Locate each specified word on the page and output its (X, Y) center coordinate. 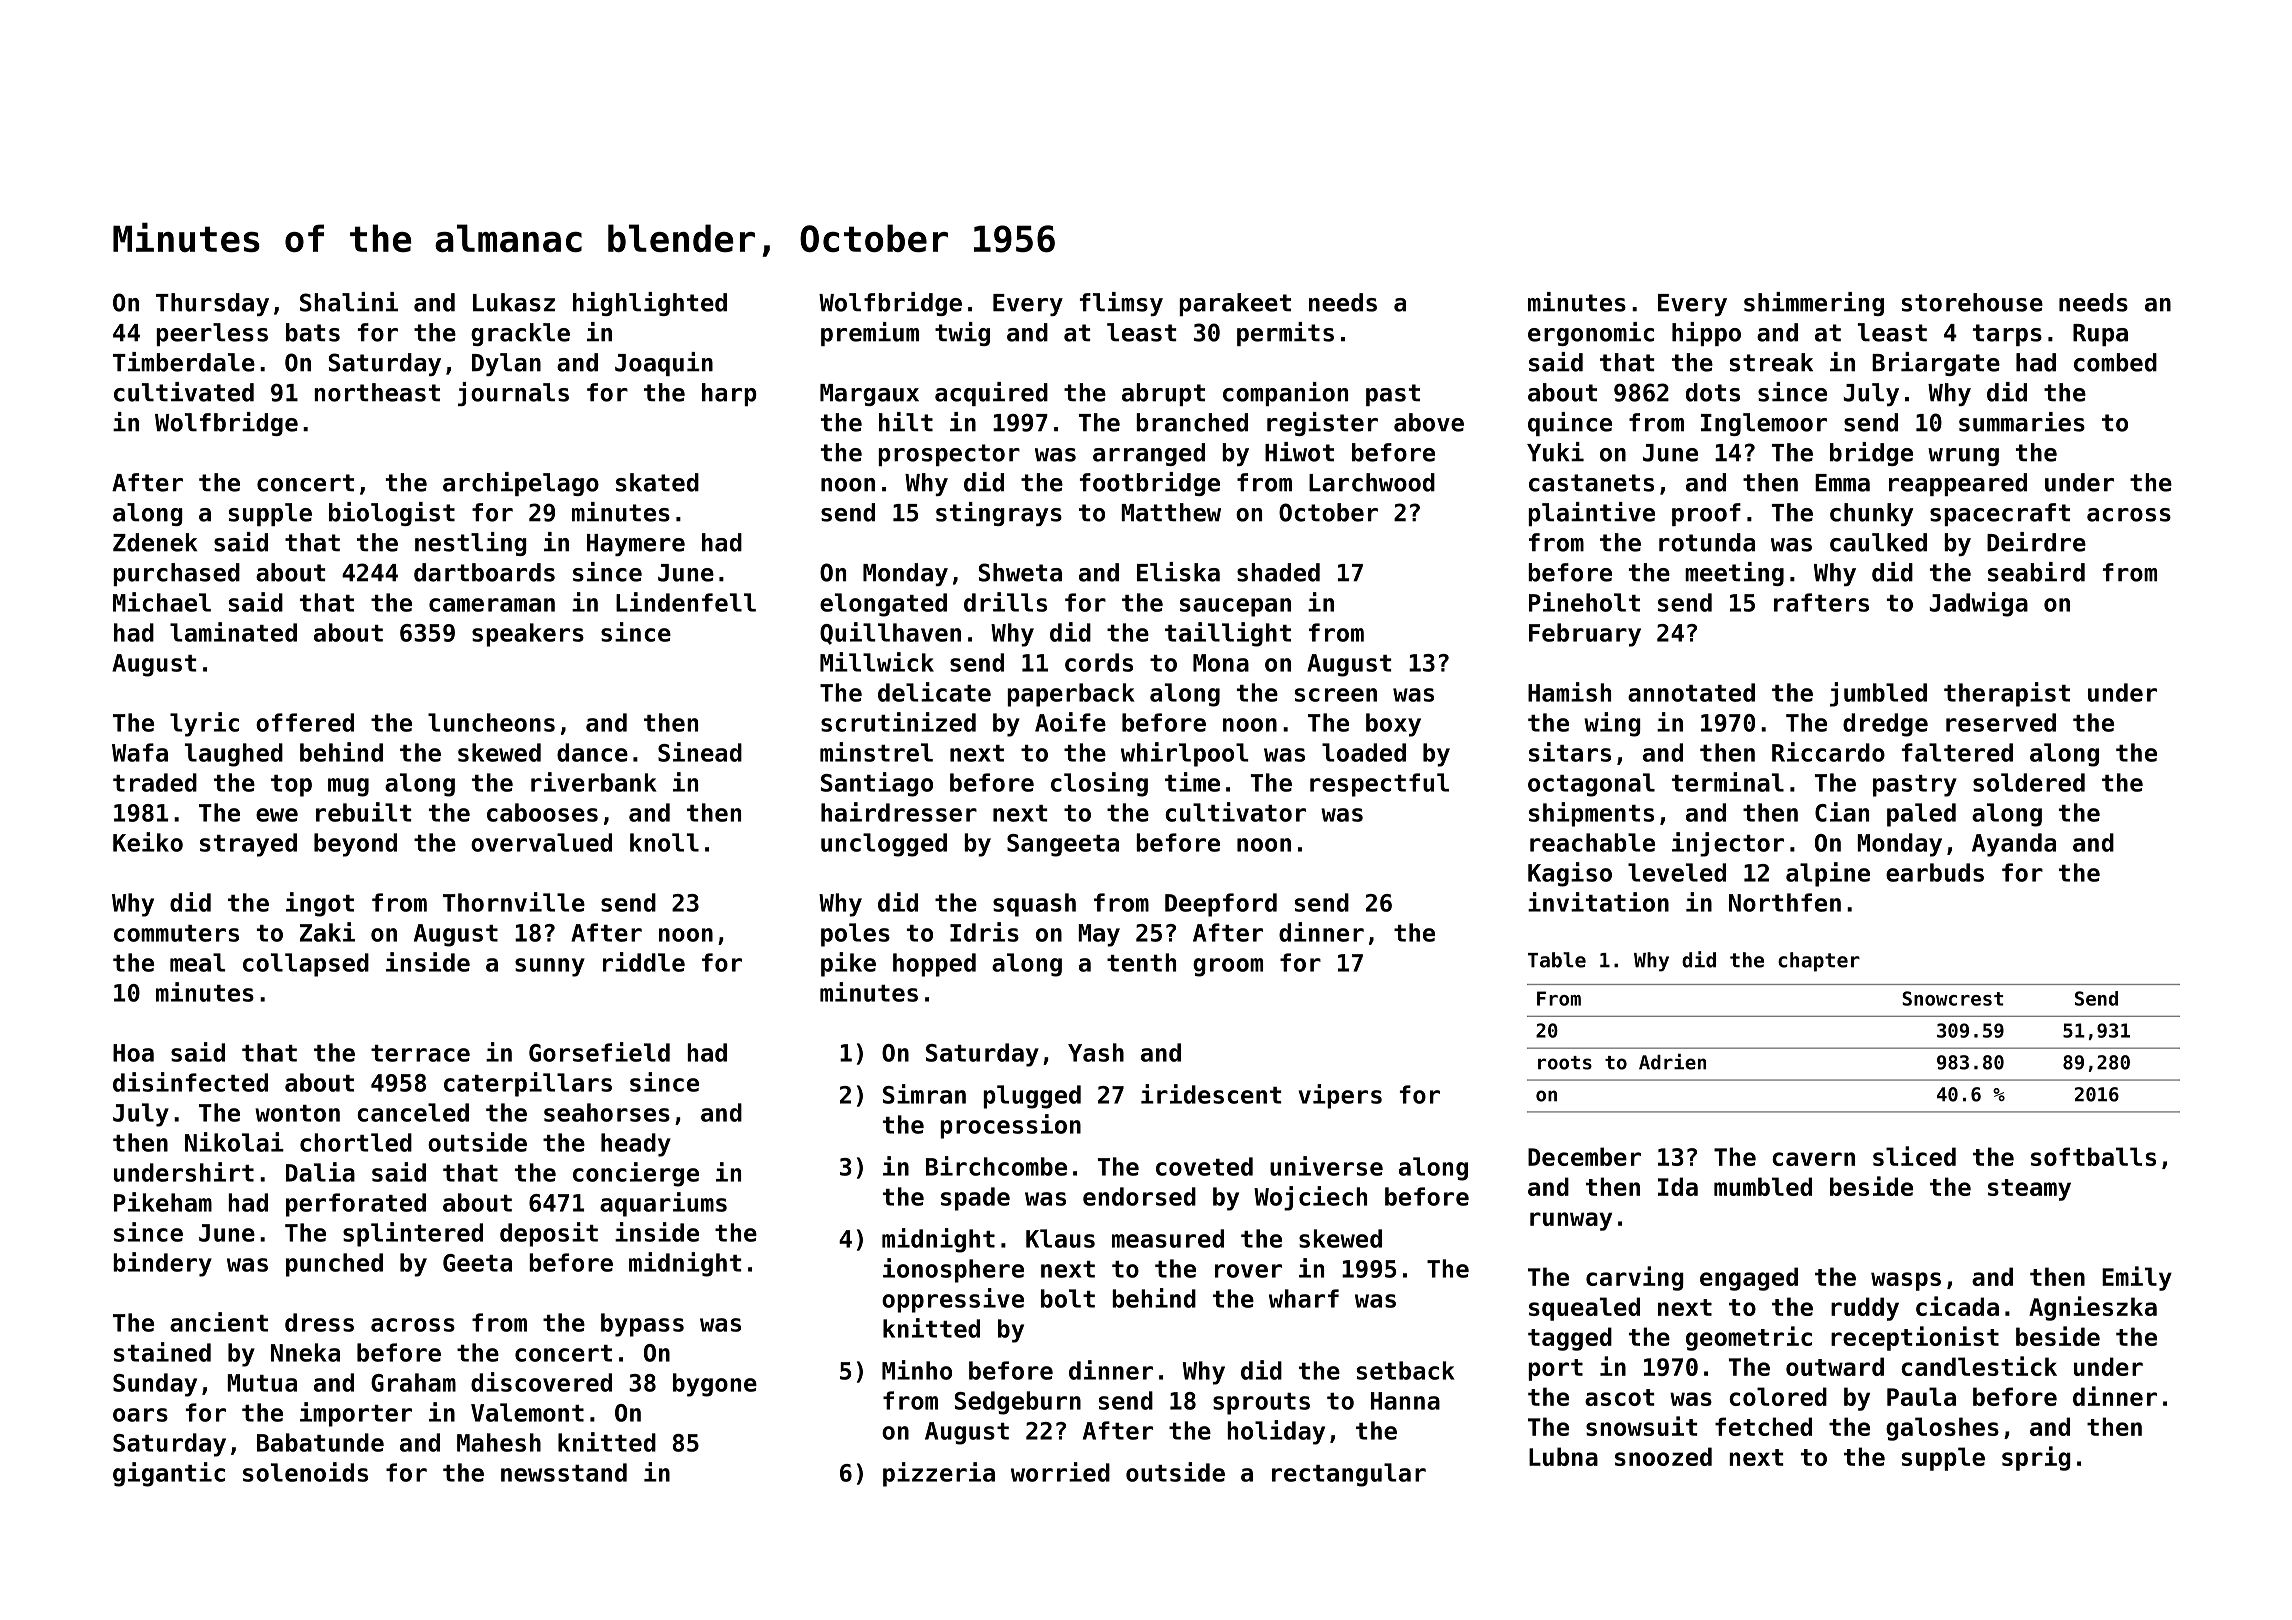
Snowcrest (1952, 998)
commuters (176, 933)
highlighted (650, 304)
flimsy (1121, 304)
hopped (934, 965)
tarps (2007, 335)
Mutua (262, 1383)
